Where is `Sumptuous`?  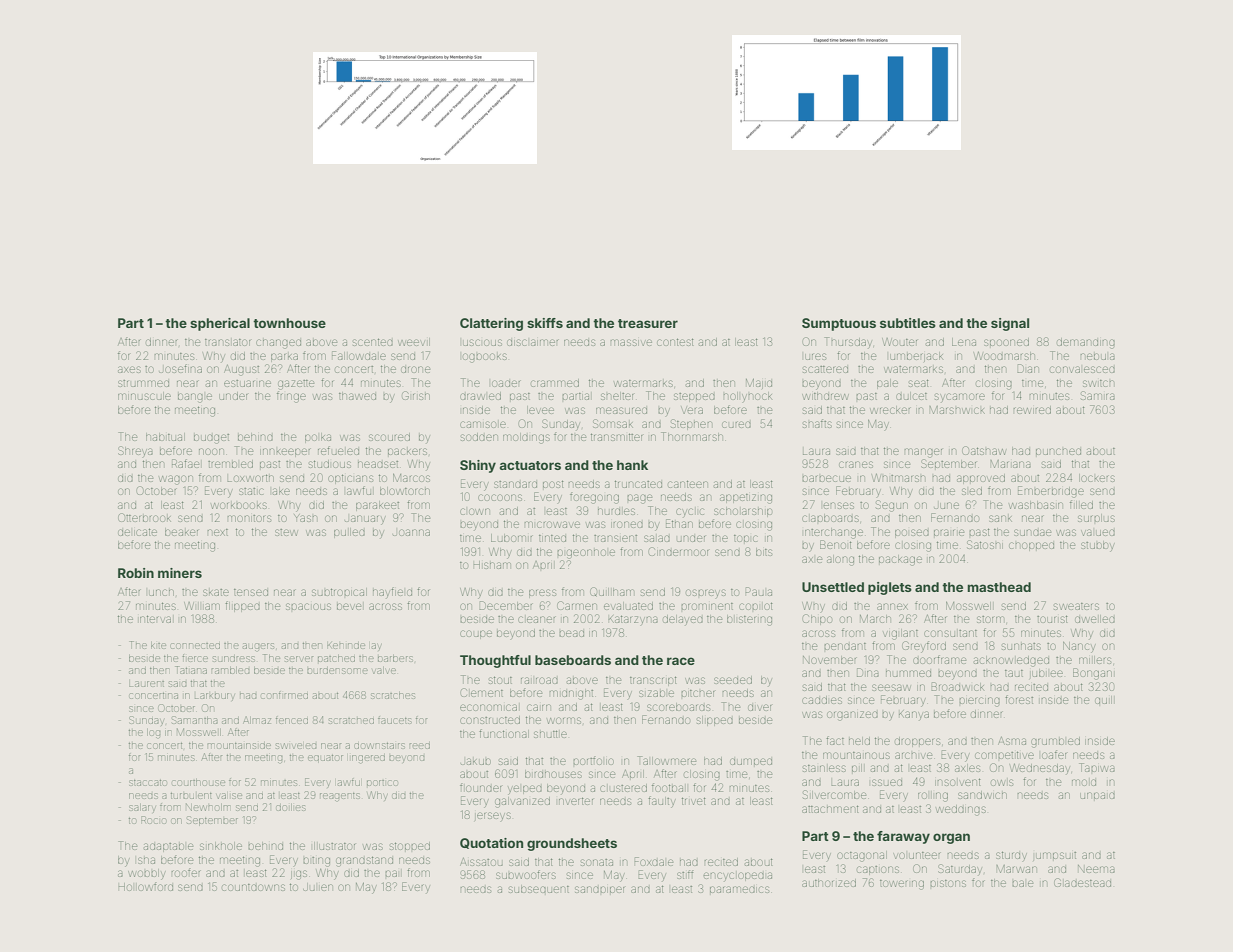 Sumptuous is located at coordinates (839, 324).
